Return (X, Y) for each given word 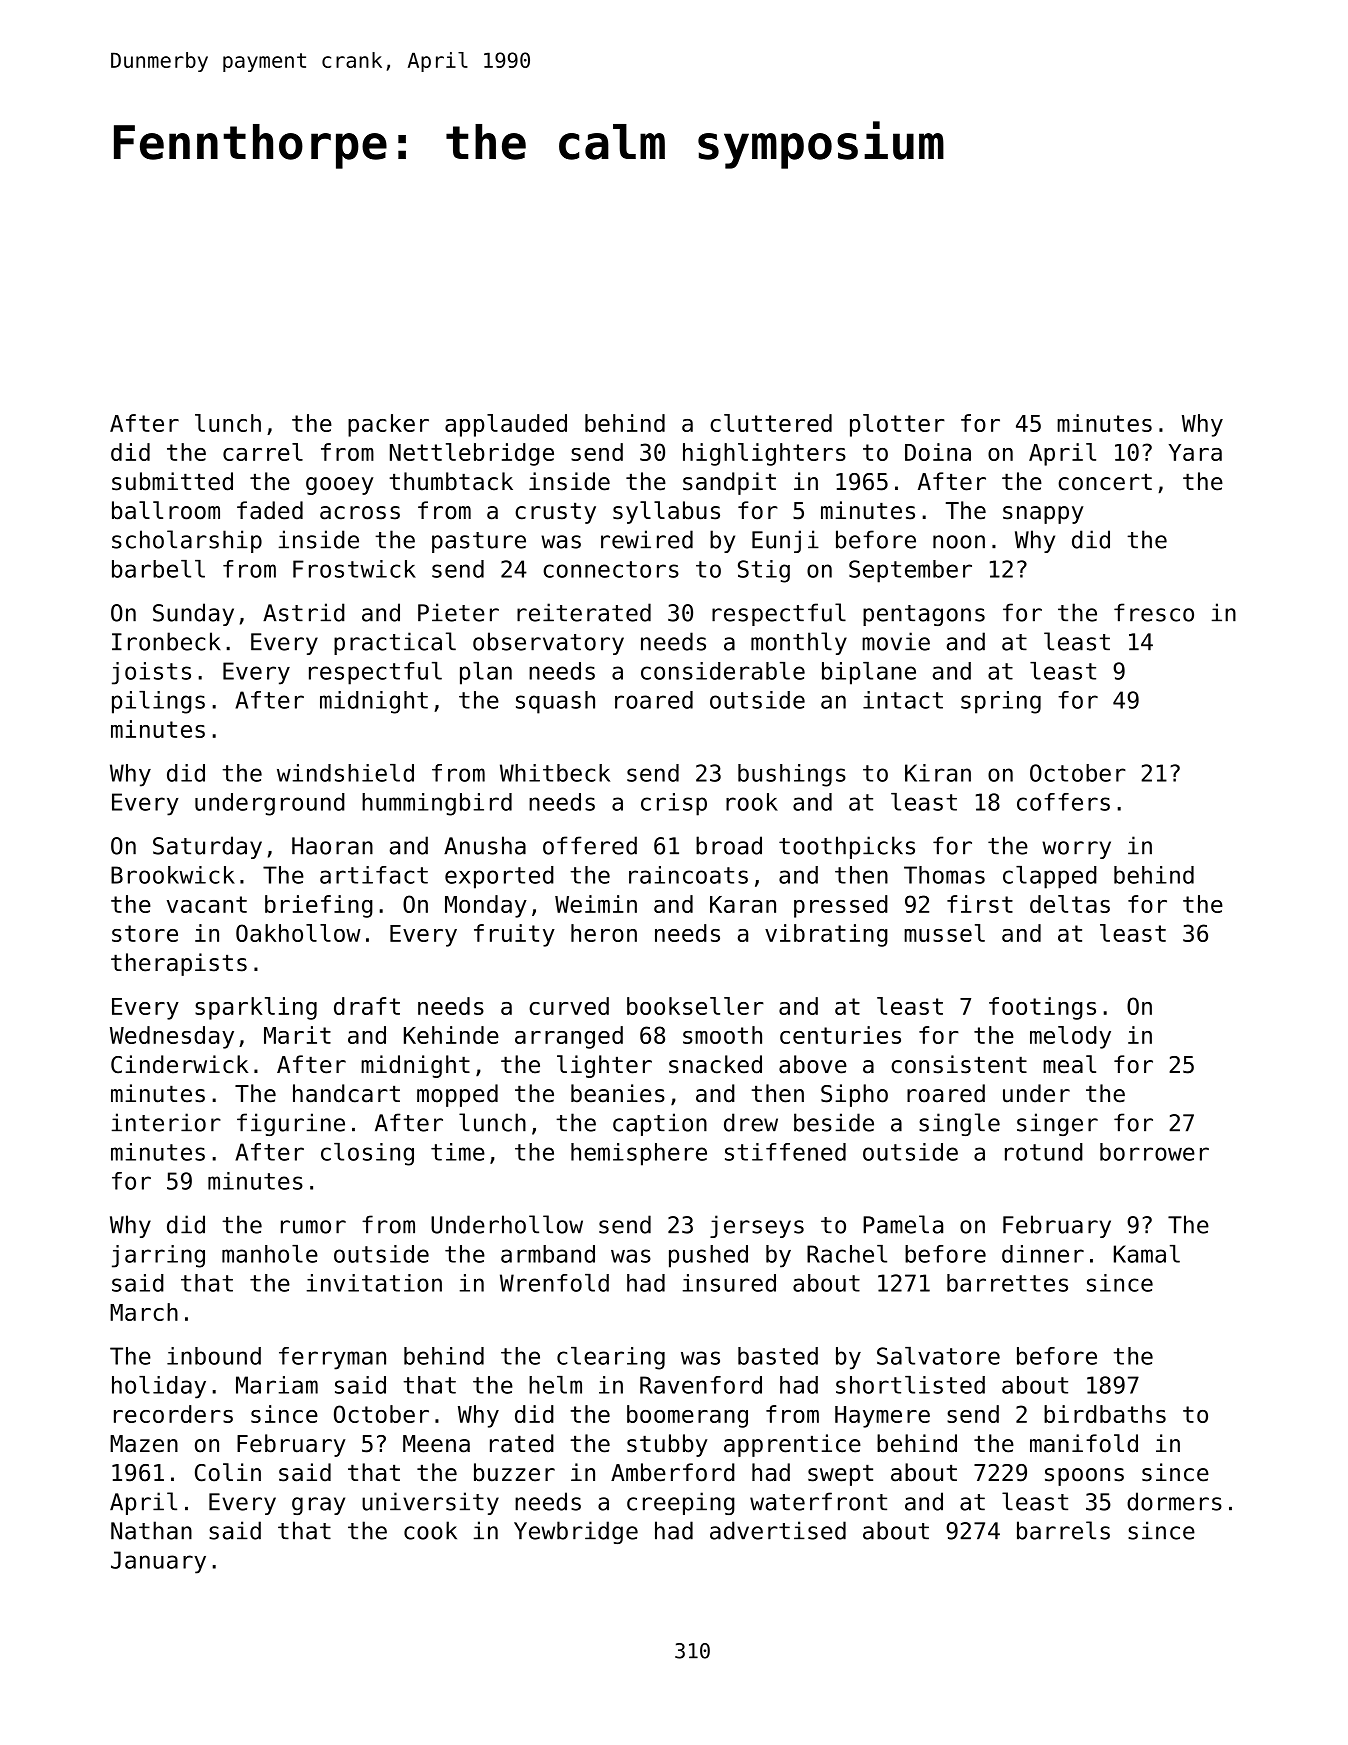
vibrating (826, 935)
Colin (228, 1472)
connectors (611, 569)
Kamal (1147, 1254)
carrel (263, 452)
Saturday (207, 847)
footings (1042, 1008)
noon (959, 542)
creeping (681, 1503)
